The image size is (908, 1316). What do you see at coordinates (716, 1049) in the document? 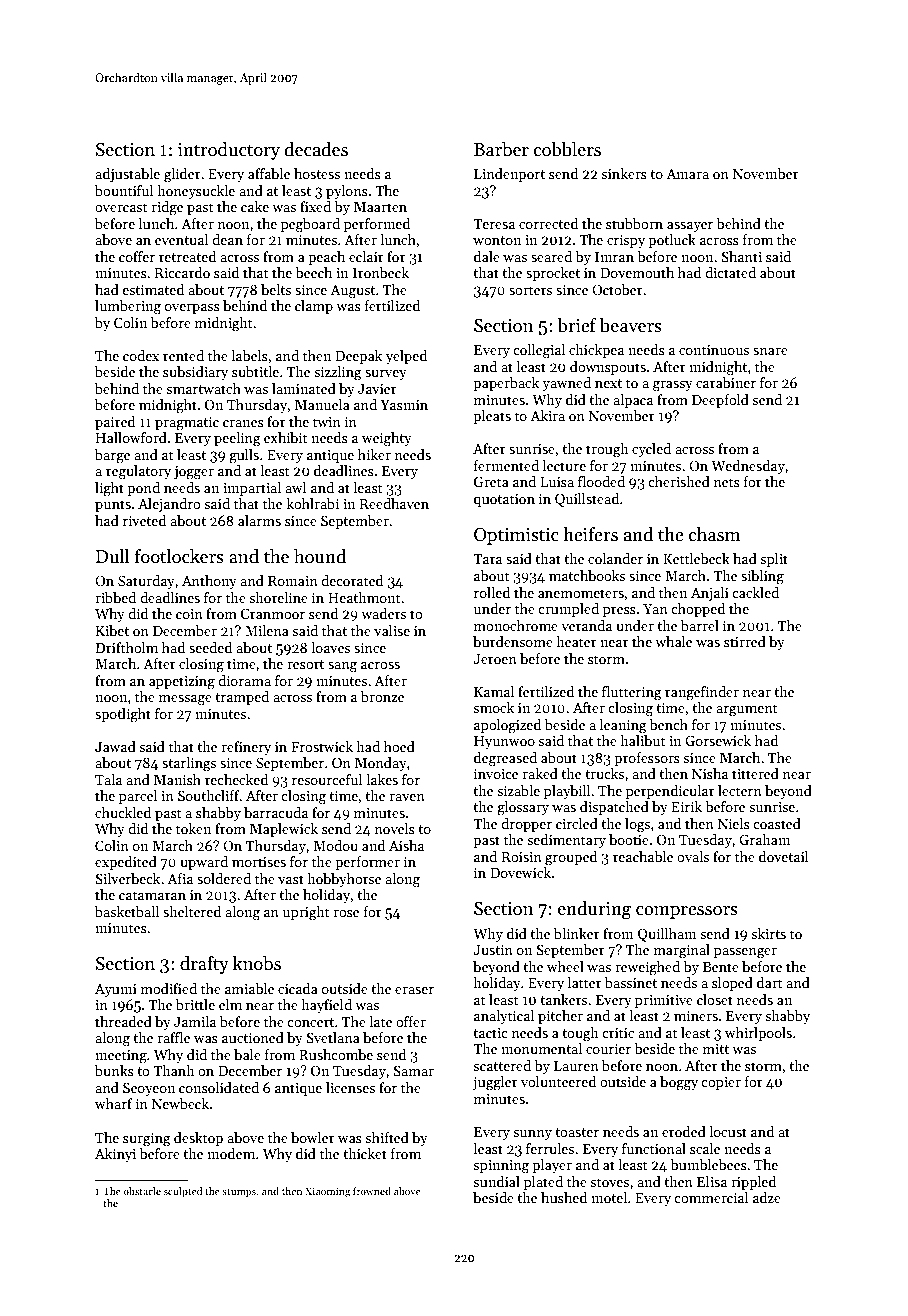
I see `mitt` at bounding box center [716, 1049].
